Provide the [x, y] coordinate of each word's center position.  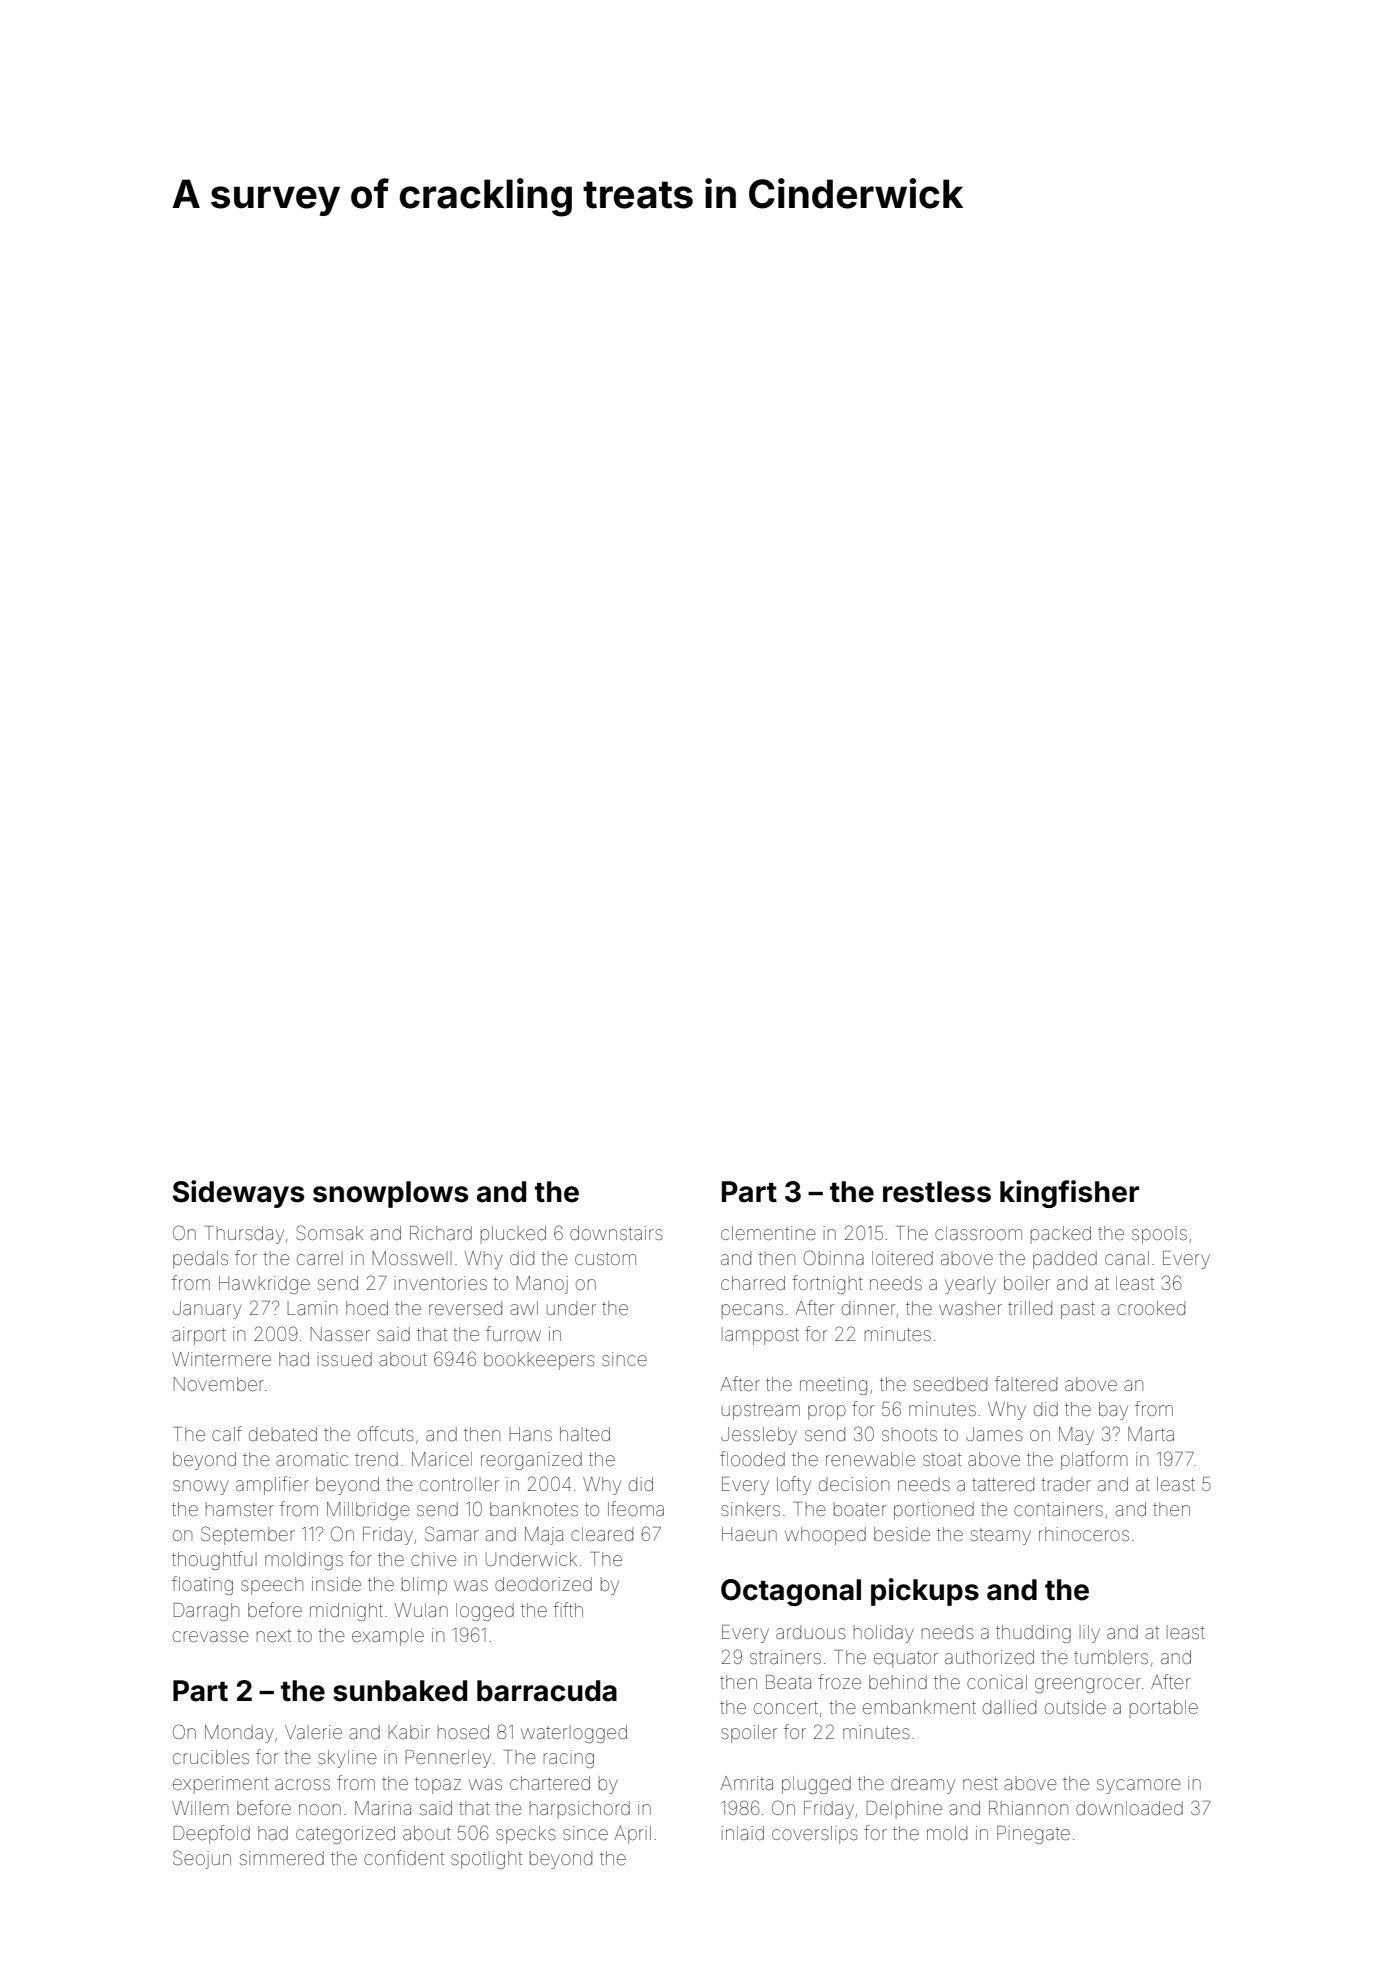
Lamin [312, 1308]
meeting [833, 1386]
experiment [221, 1785]
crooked [1151, 1308]
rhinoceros [1084, 1534]
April [633, 1835]
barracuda [547, 1691]
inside [336, 1584]
